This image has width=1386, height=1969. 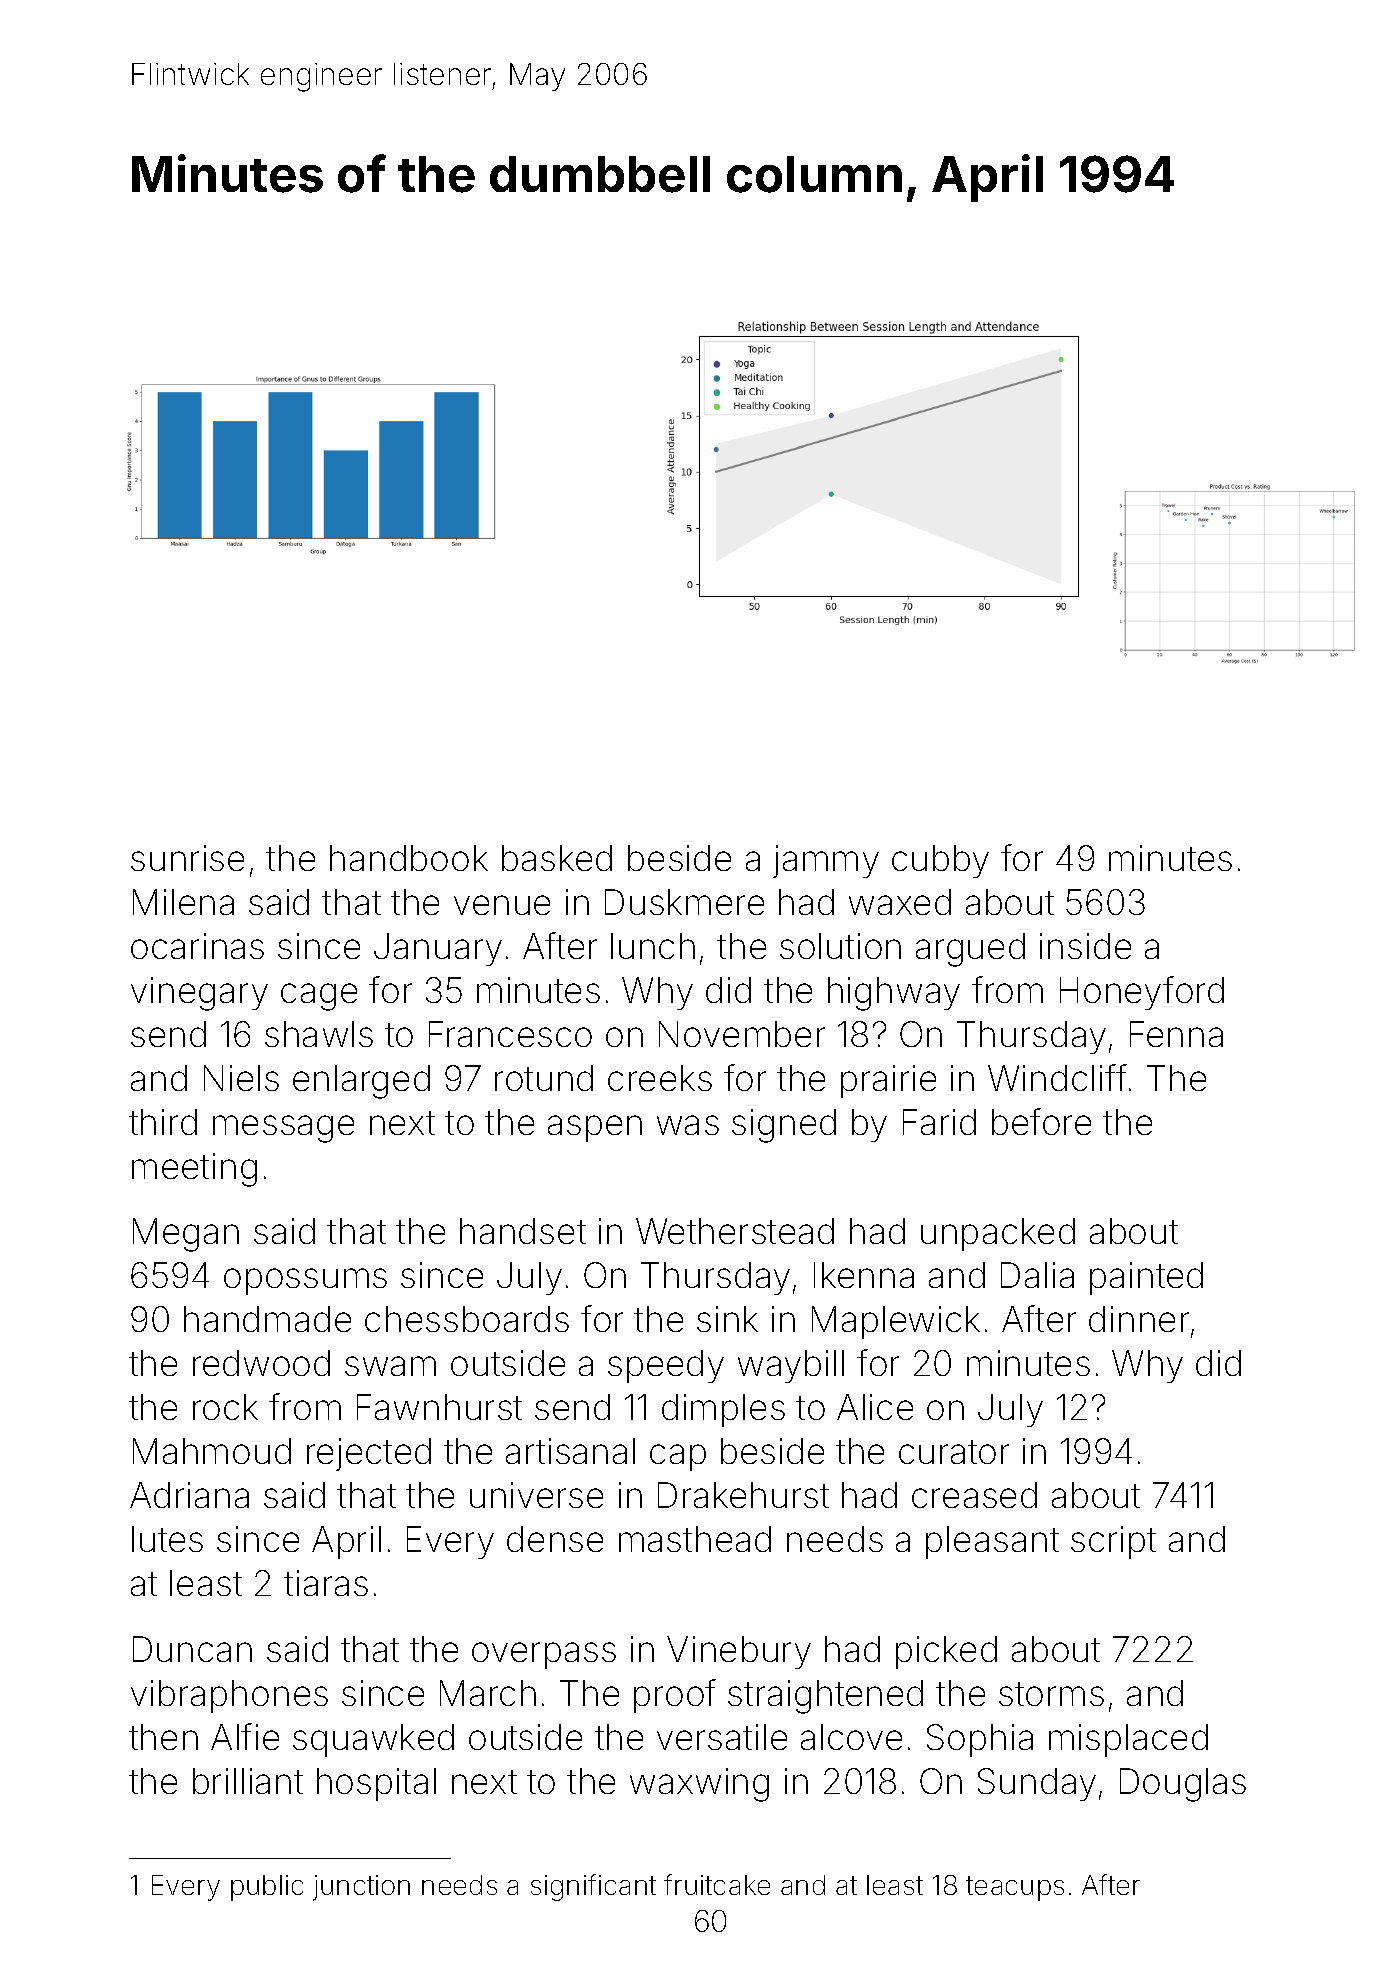 I want to click on picked, so click(x=946, y=1652).
